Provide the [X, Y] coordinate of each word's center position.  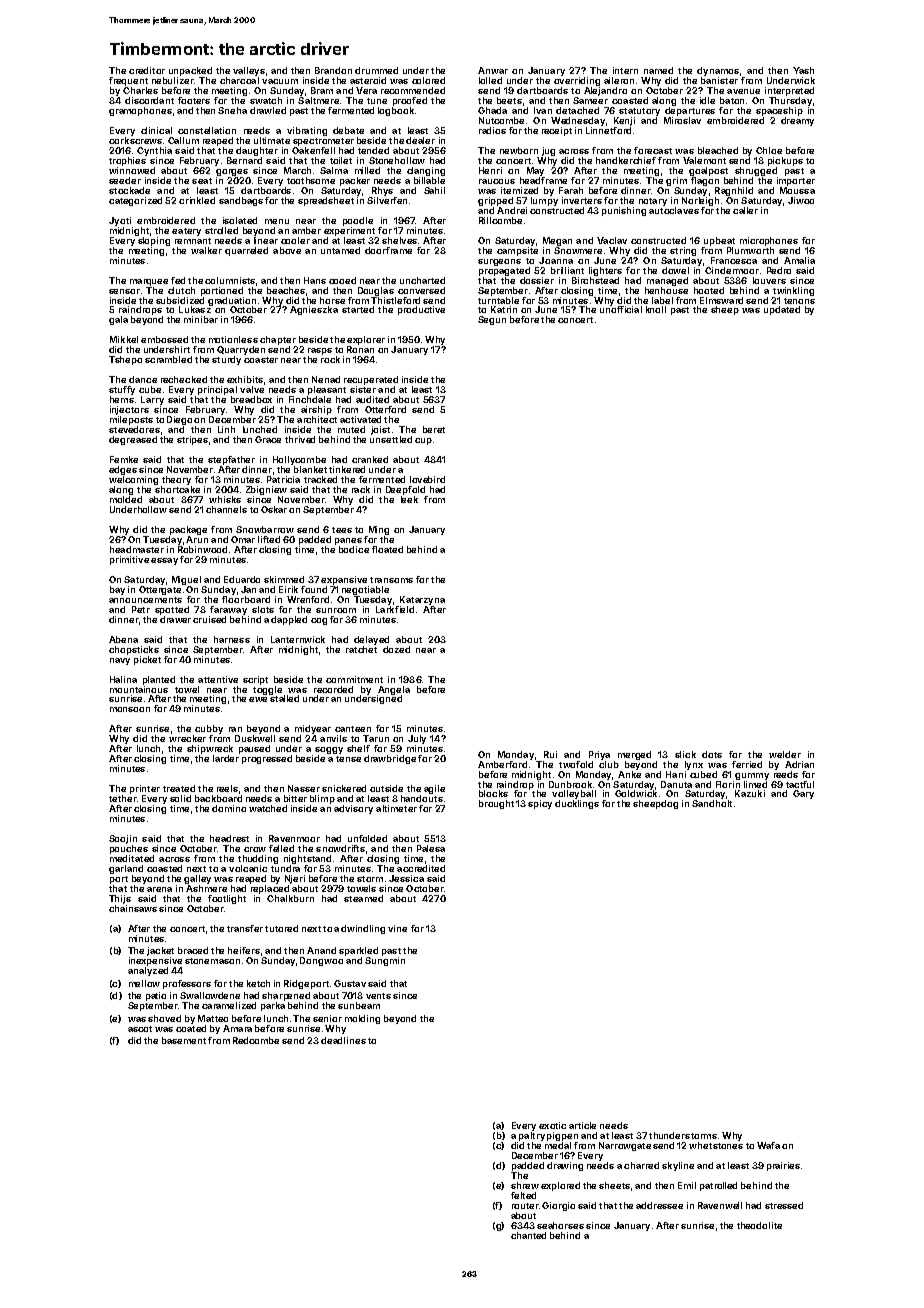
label [662, 300]
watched [268, 808]
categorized [135, 201]
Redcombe [256, 1040]
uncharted [422, 280]
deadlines [343, 1040]
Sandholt [712, 803]
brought [496, 804]
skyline [678, 1166]
